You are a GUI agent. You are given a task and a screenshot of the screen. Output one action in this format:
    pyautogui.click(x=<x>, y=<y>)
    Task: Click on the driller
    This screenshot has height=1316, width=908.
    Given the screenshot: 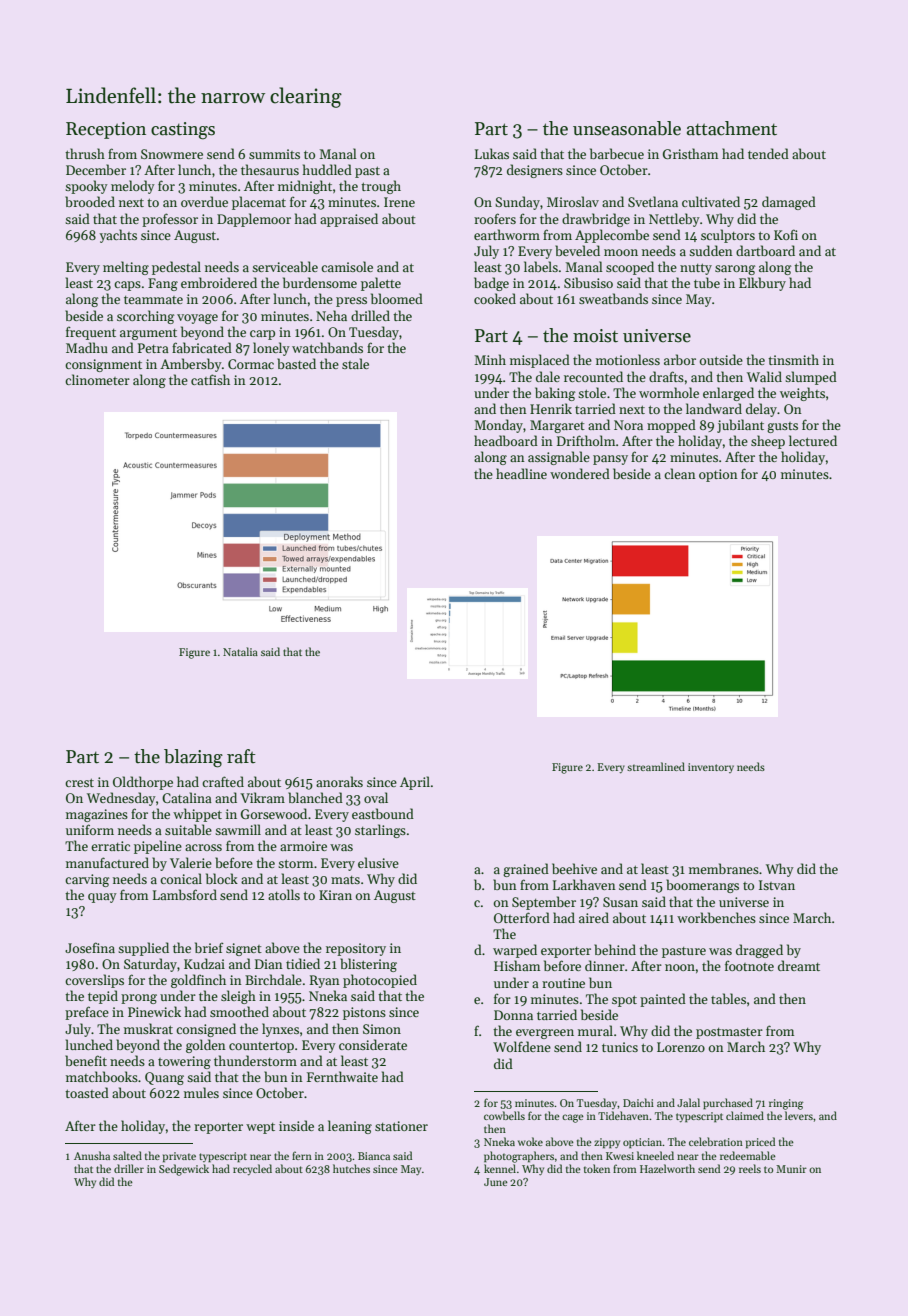 What is the action you would take?
    pyautogui.click(x=129, y=1168)
